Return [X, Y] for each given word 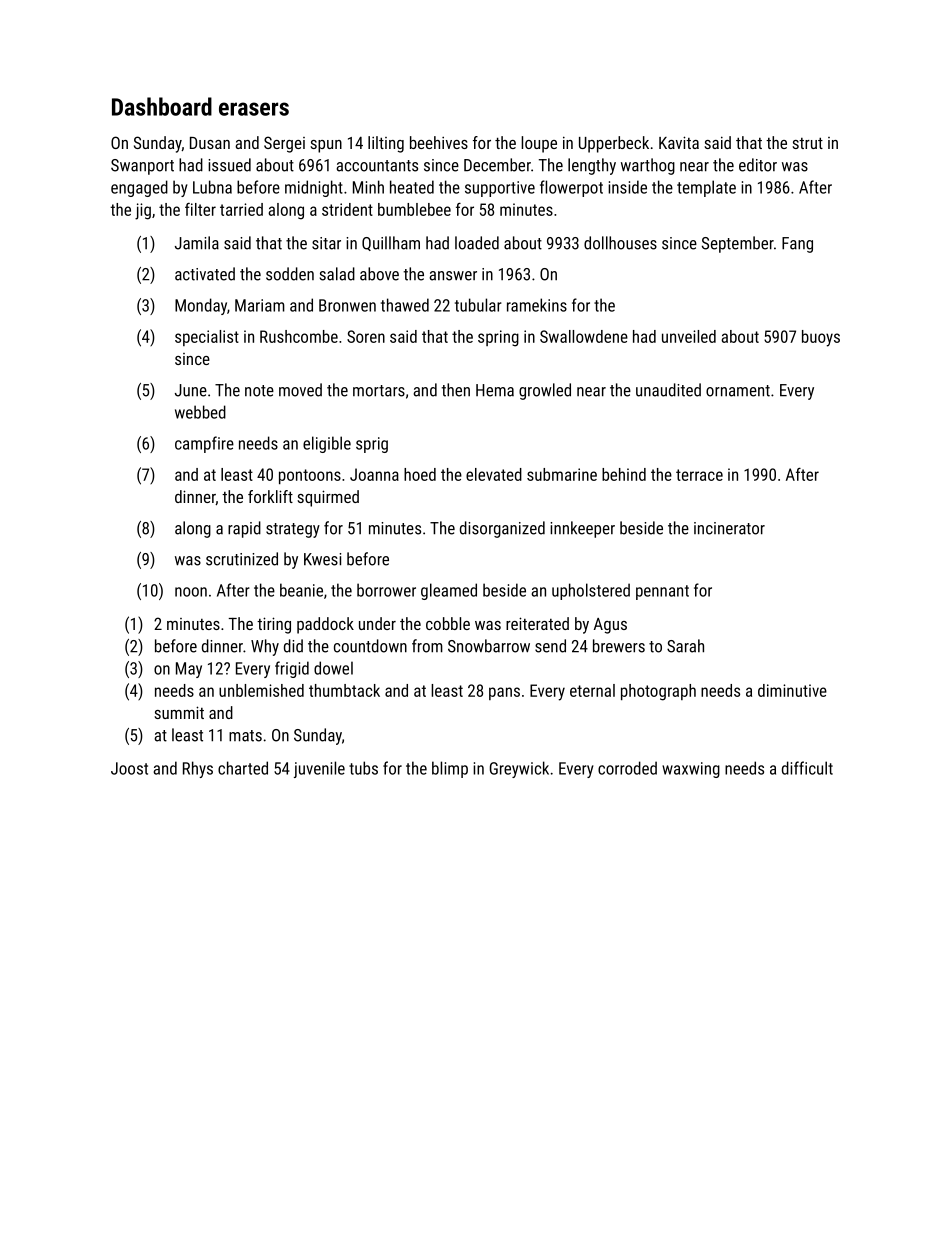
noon [191, 592]
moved [300, 390]
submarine [562, 474]
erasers [254, 109]
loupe [539, 144]
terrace [699, 475]
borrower [386, 590]
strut [807, 143]
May [189, 670]
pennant [662, 592]
